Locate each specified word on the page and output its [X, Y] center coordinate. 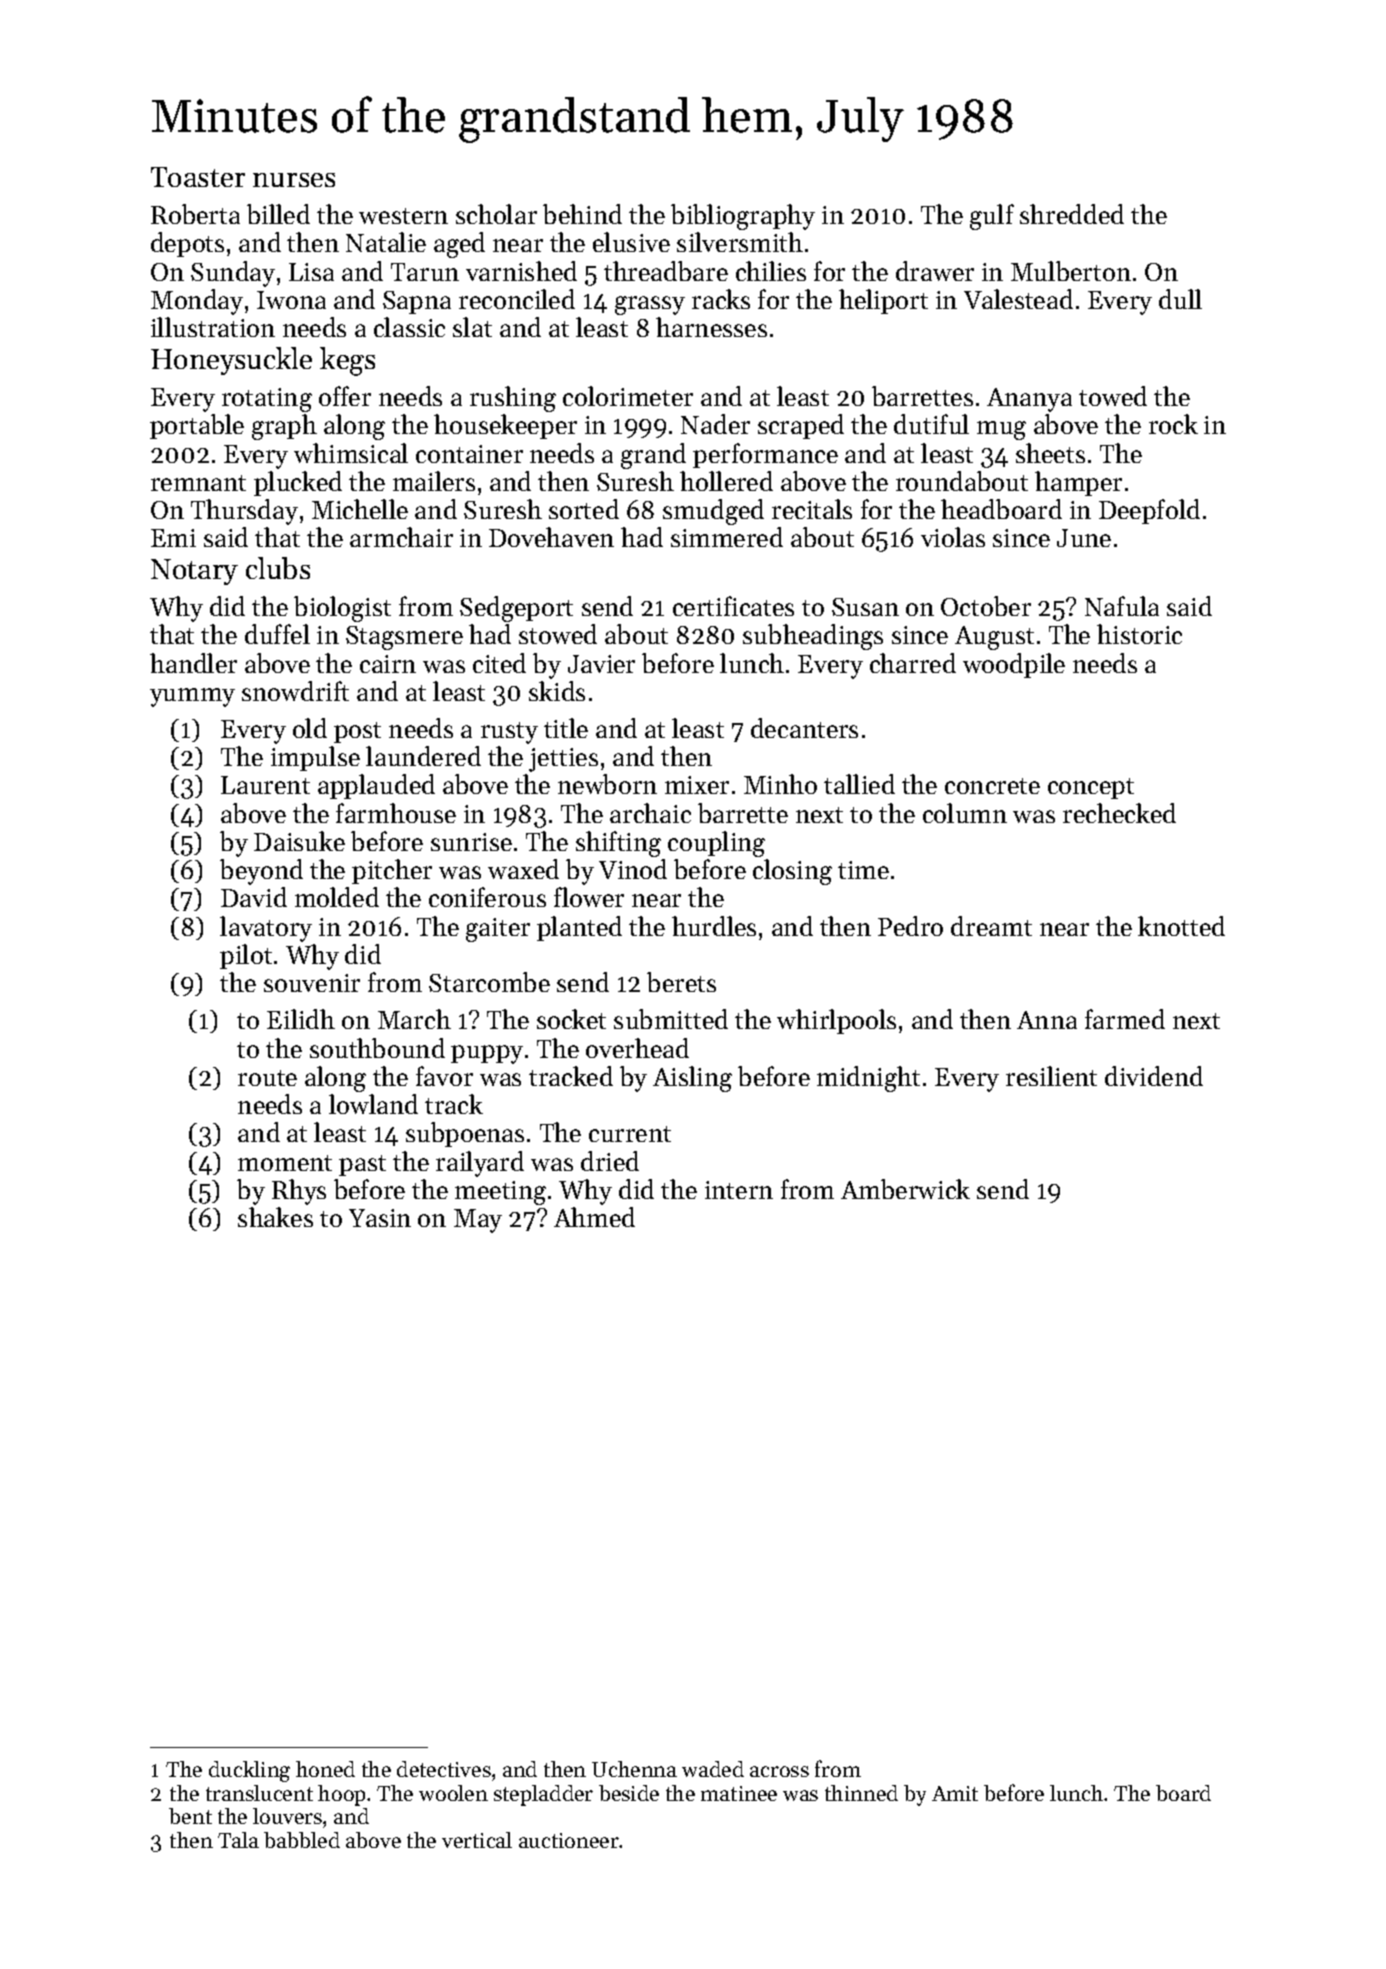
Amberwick [905, 1189]
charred [913, 663]
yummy [192, 697]
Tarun [425, 272]
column [965, 813]
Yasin [380, 1218]
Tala [238, 1840]
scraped [801, 426]
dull [1180, 299]
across [779, 1771]
